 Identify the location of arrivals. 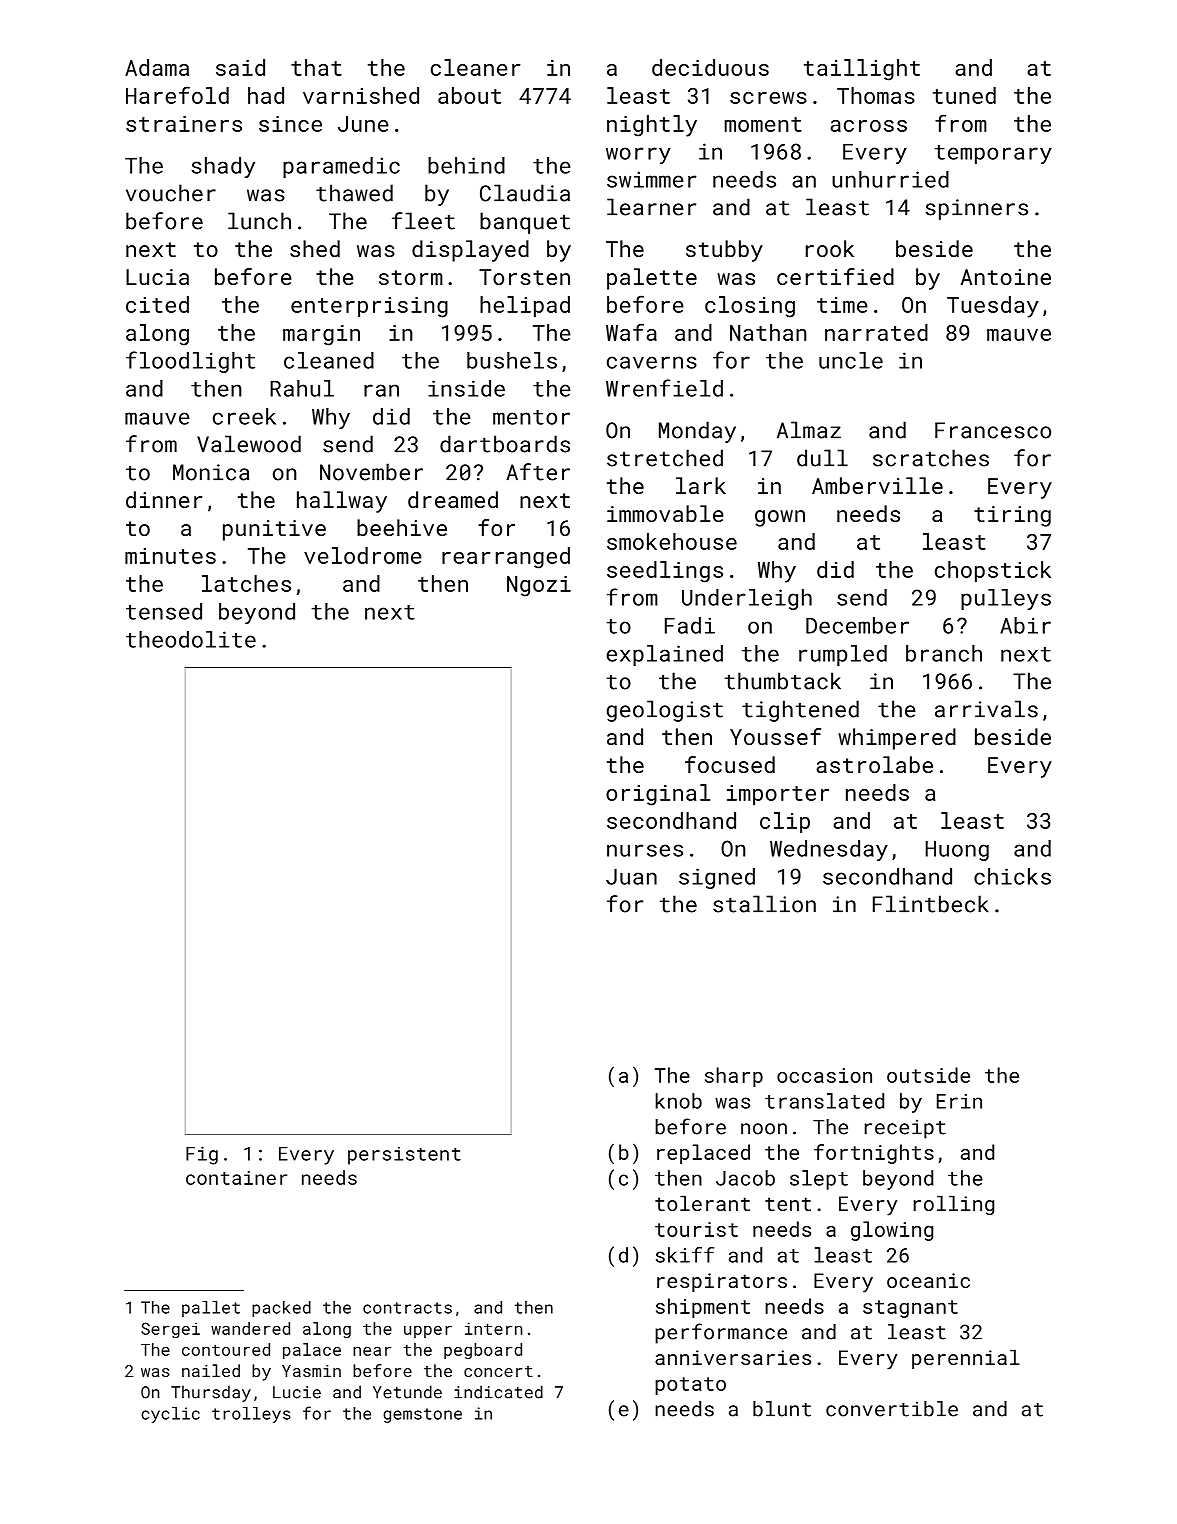
(986, 709).
